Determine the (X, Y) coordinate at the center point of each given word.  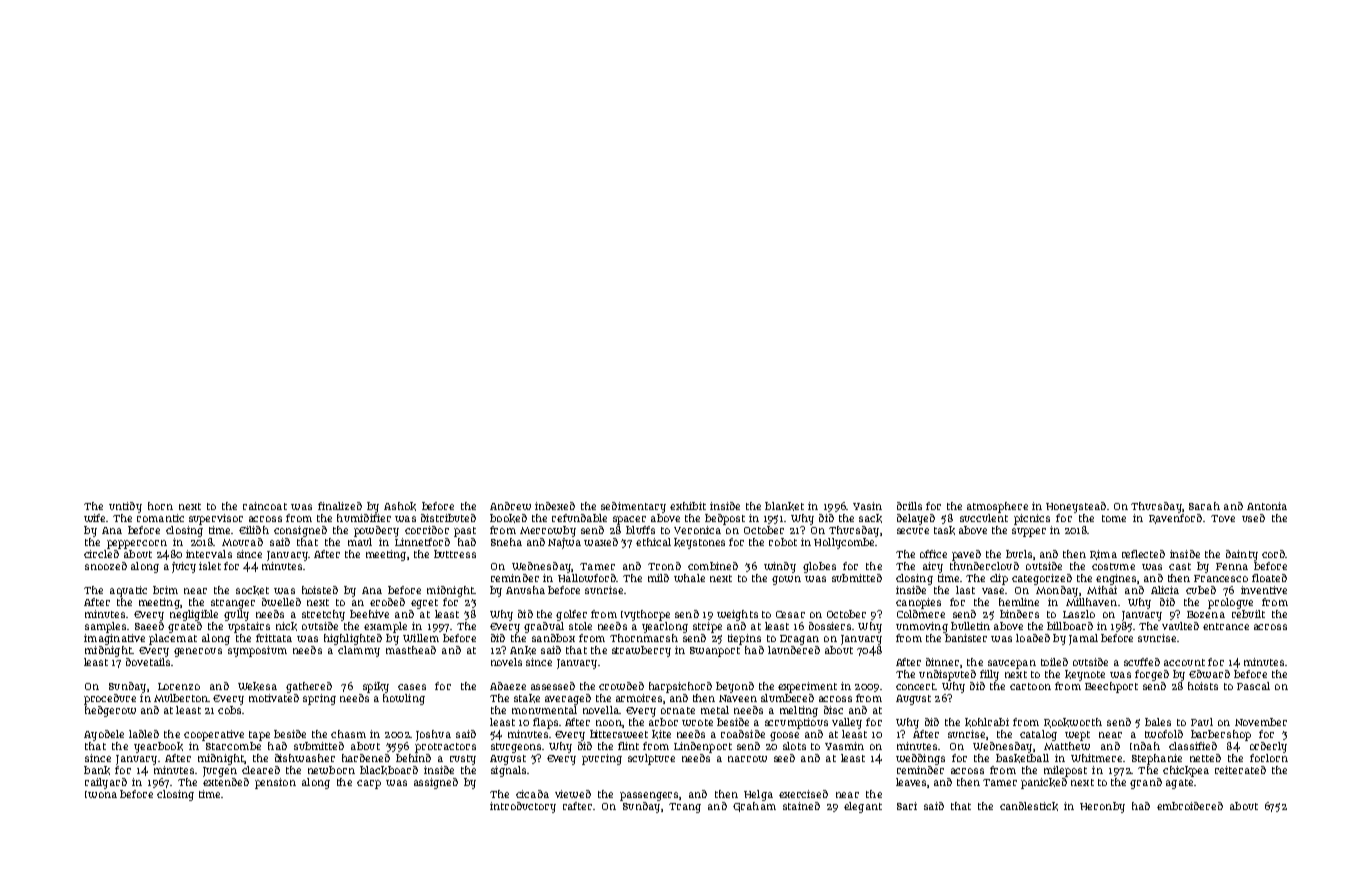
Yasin (867, 506)
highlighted (353, 639)
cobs (229, 710)
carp (369, 784)
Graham (754, 807)
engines (1116, 579)
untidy (125, 507)
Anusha (525, 590)
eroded (387, 602)
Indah (1145, 746)
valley (847, 723)
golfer (571, 615)
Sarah (1204, 506)
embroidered (1190, 806)
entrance (1226, 626)
